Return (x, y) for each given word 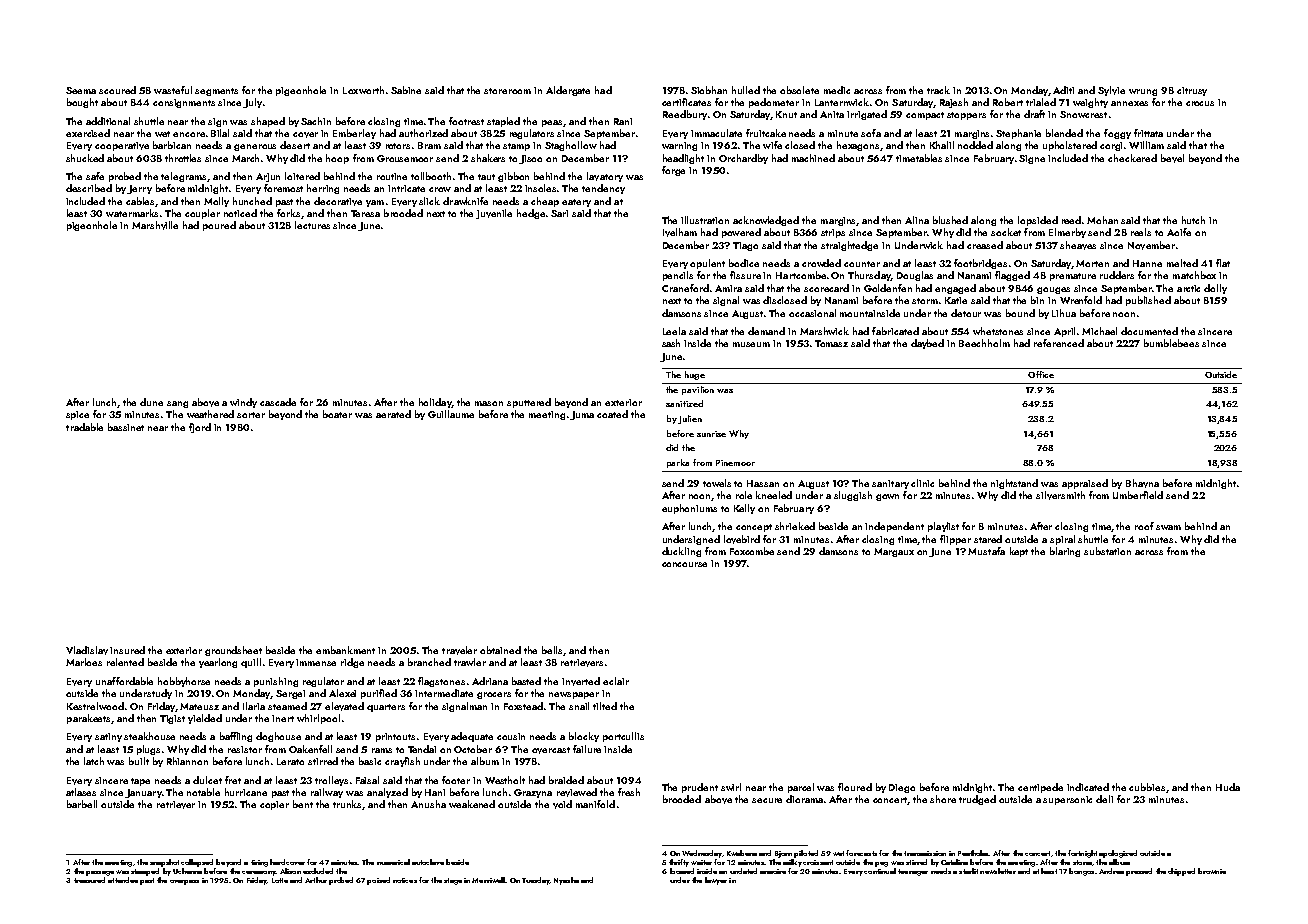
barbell (82, 804)
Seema (81, 90)
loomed (682, 871)
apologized (1118, 854)
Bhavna (1142, 483)
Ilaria (254, 706)
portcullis (623, 737)
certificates (686, 102)
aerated (393, 414)
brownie (1212, 871)
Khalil (942, 145)
